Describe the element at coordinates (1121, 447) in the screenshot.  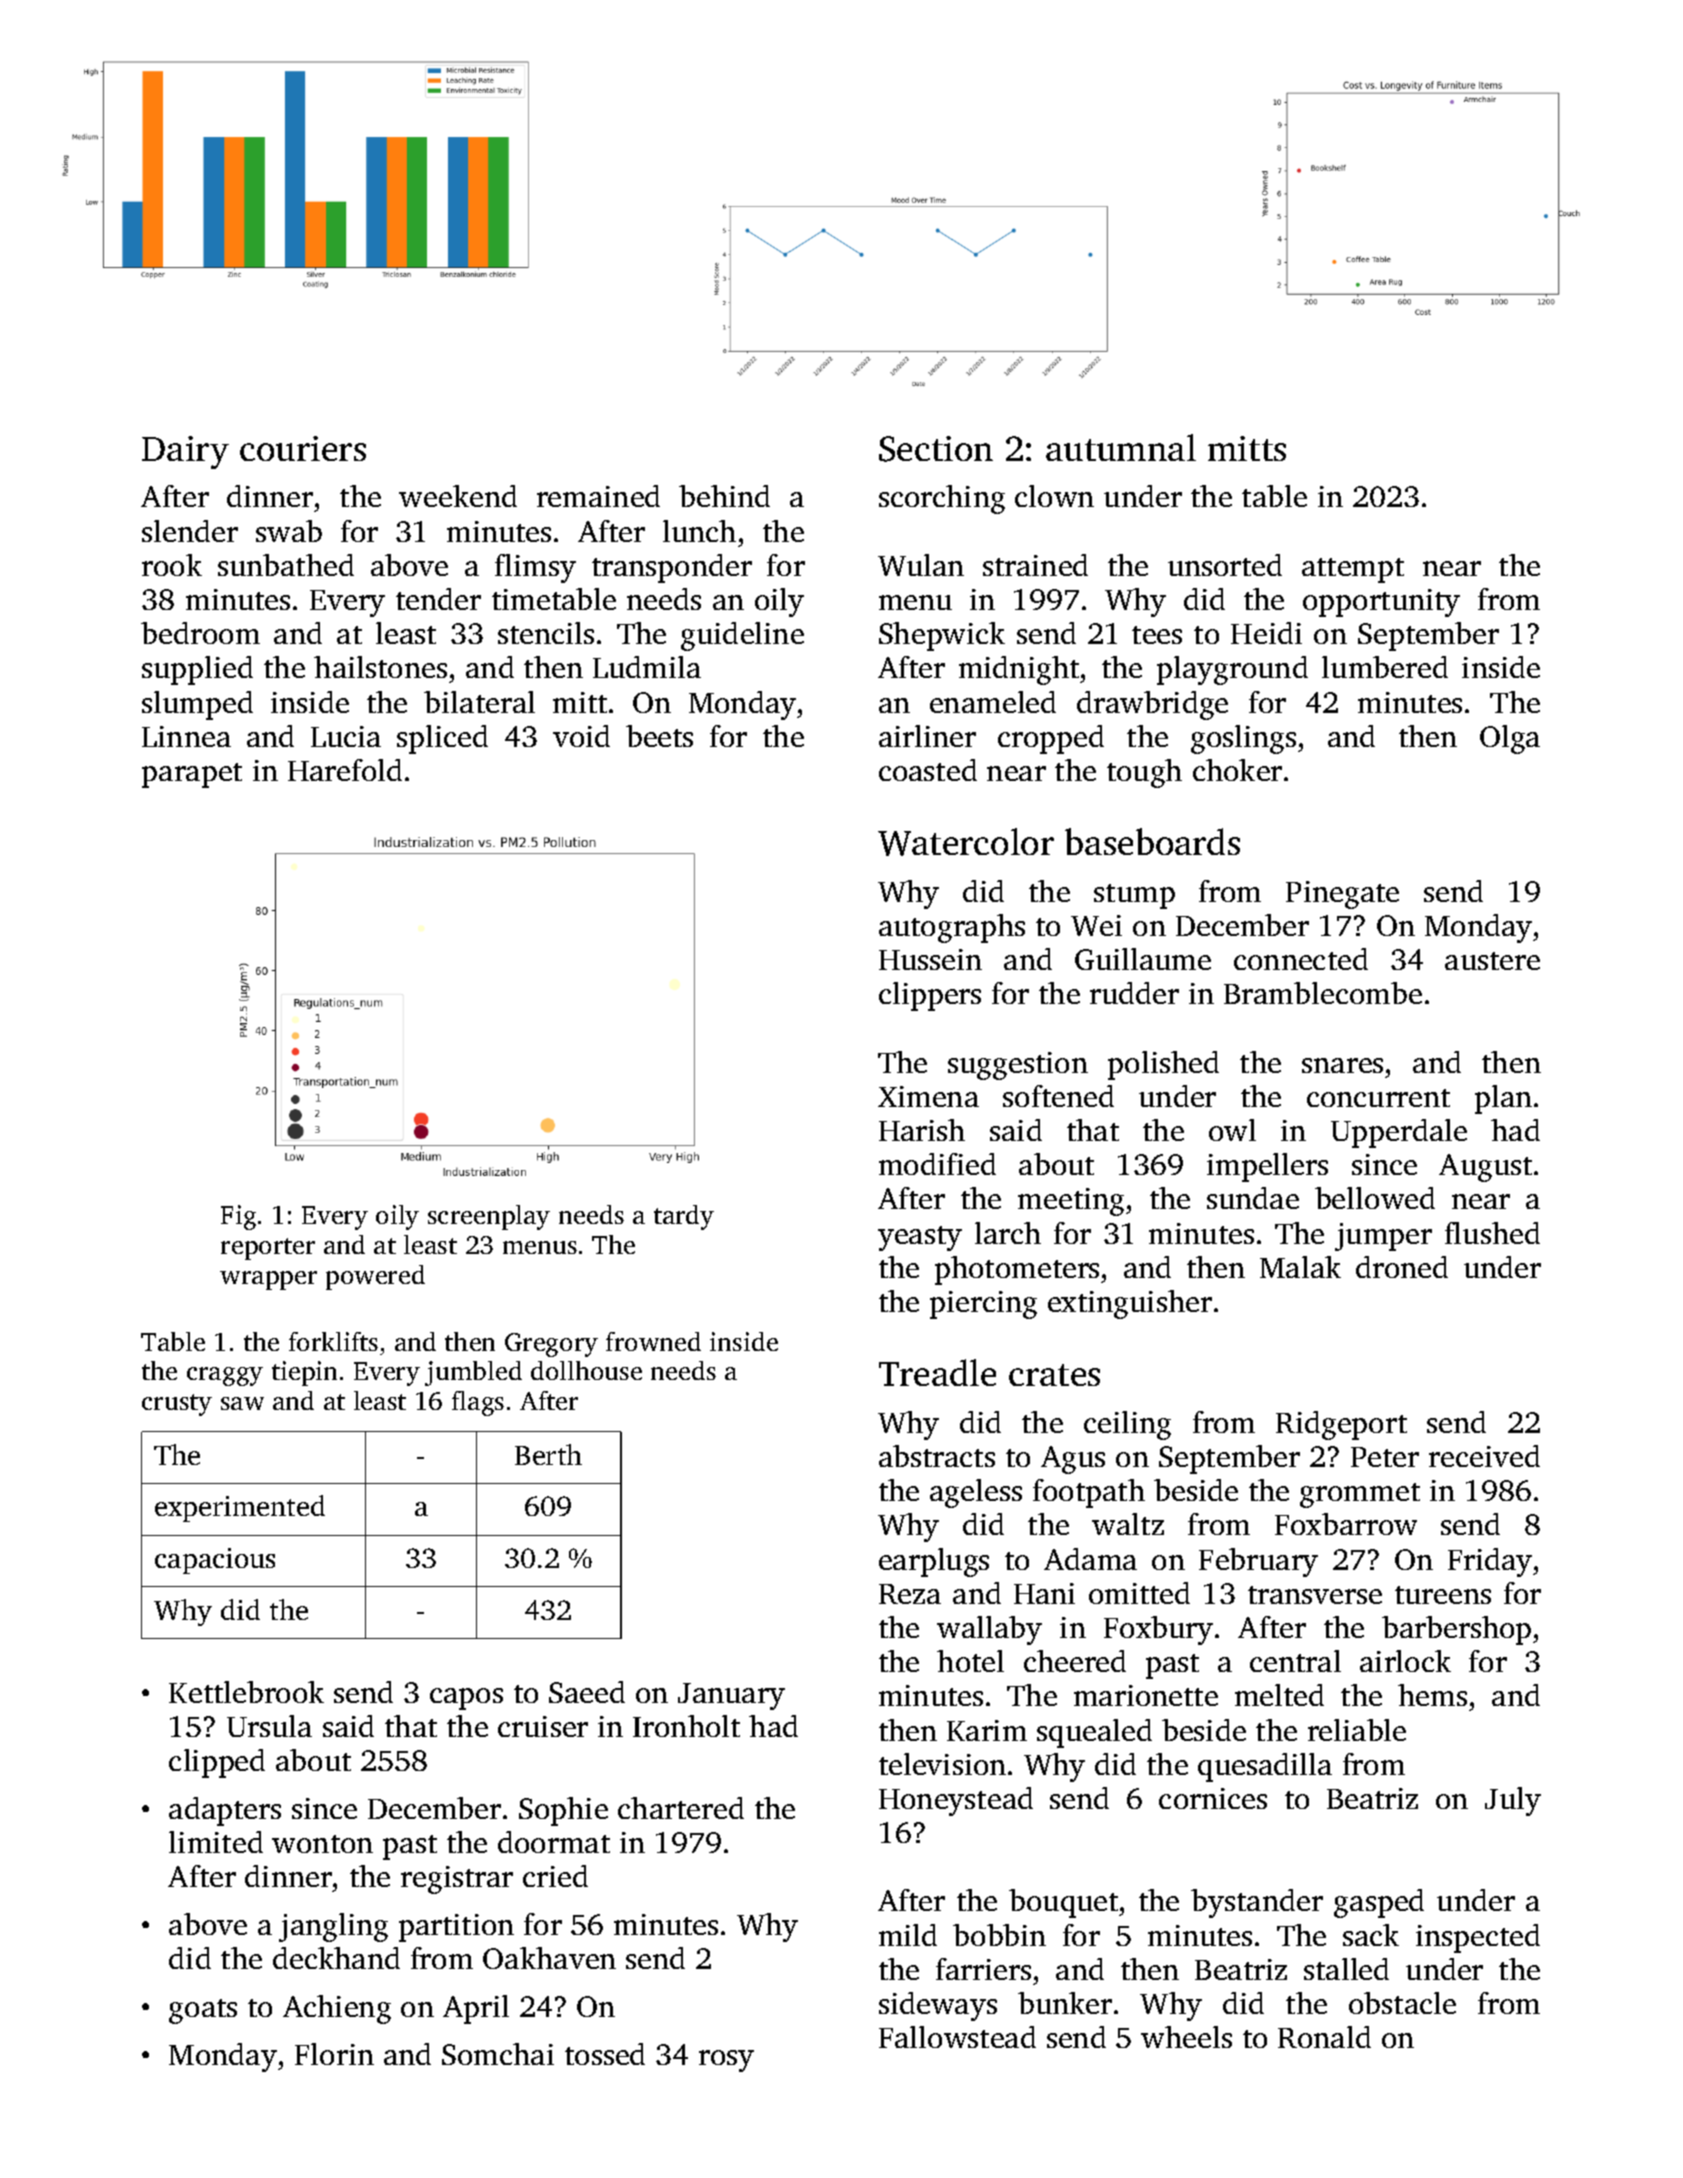
I see `autumnal` at that location.
